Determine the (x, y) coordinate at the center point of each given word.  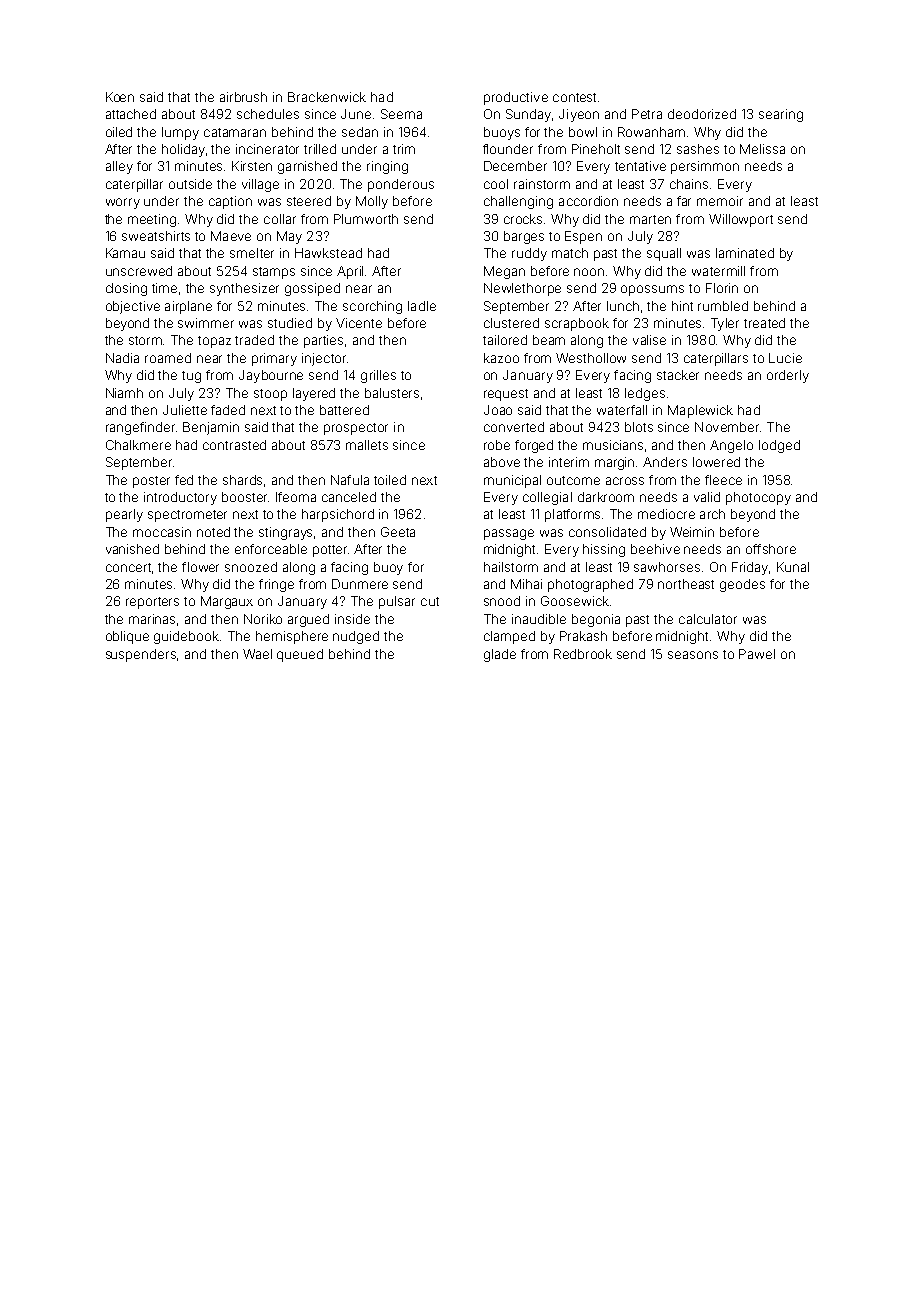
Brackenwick (327, 97)
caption (230, 202)
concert (128, 567)
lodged (779, 446)
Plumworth (366, 219)
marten (650, 219)
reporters (152, 603)
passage (509, 534)
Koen (120, 97)
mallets (367, 445)
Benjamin (211, 428)
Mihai (526, 584)
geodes (742, 585)
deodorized (702, 114)
